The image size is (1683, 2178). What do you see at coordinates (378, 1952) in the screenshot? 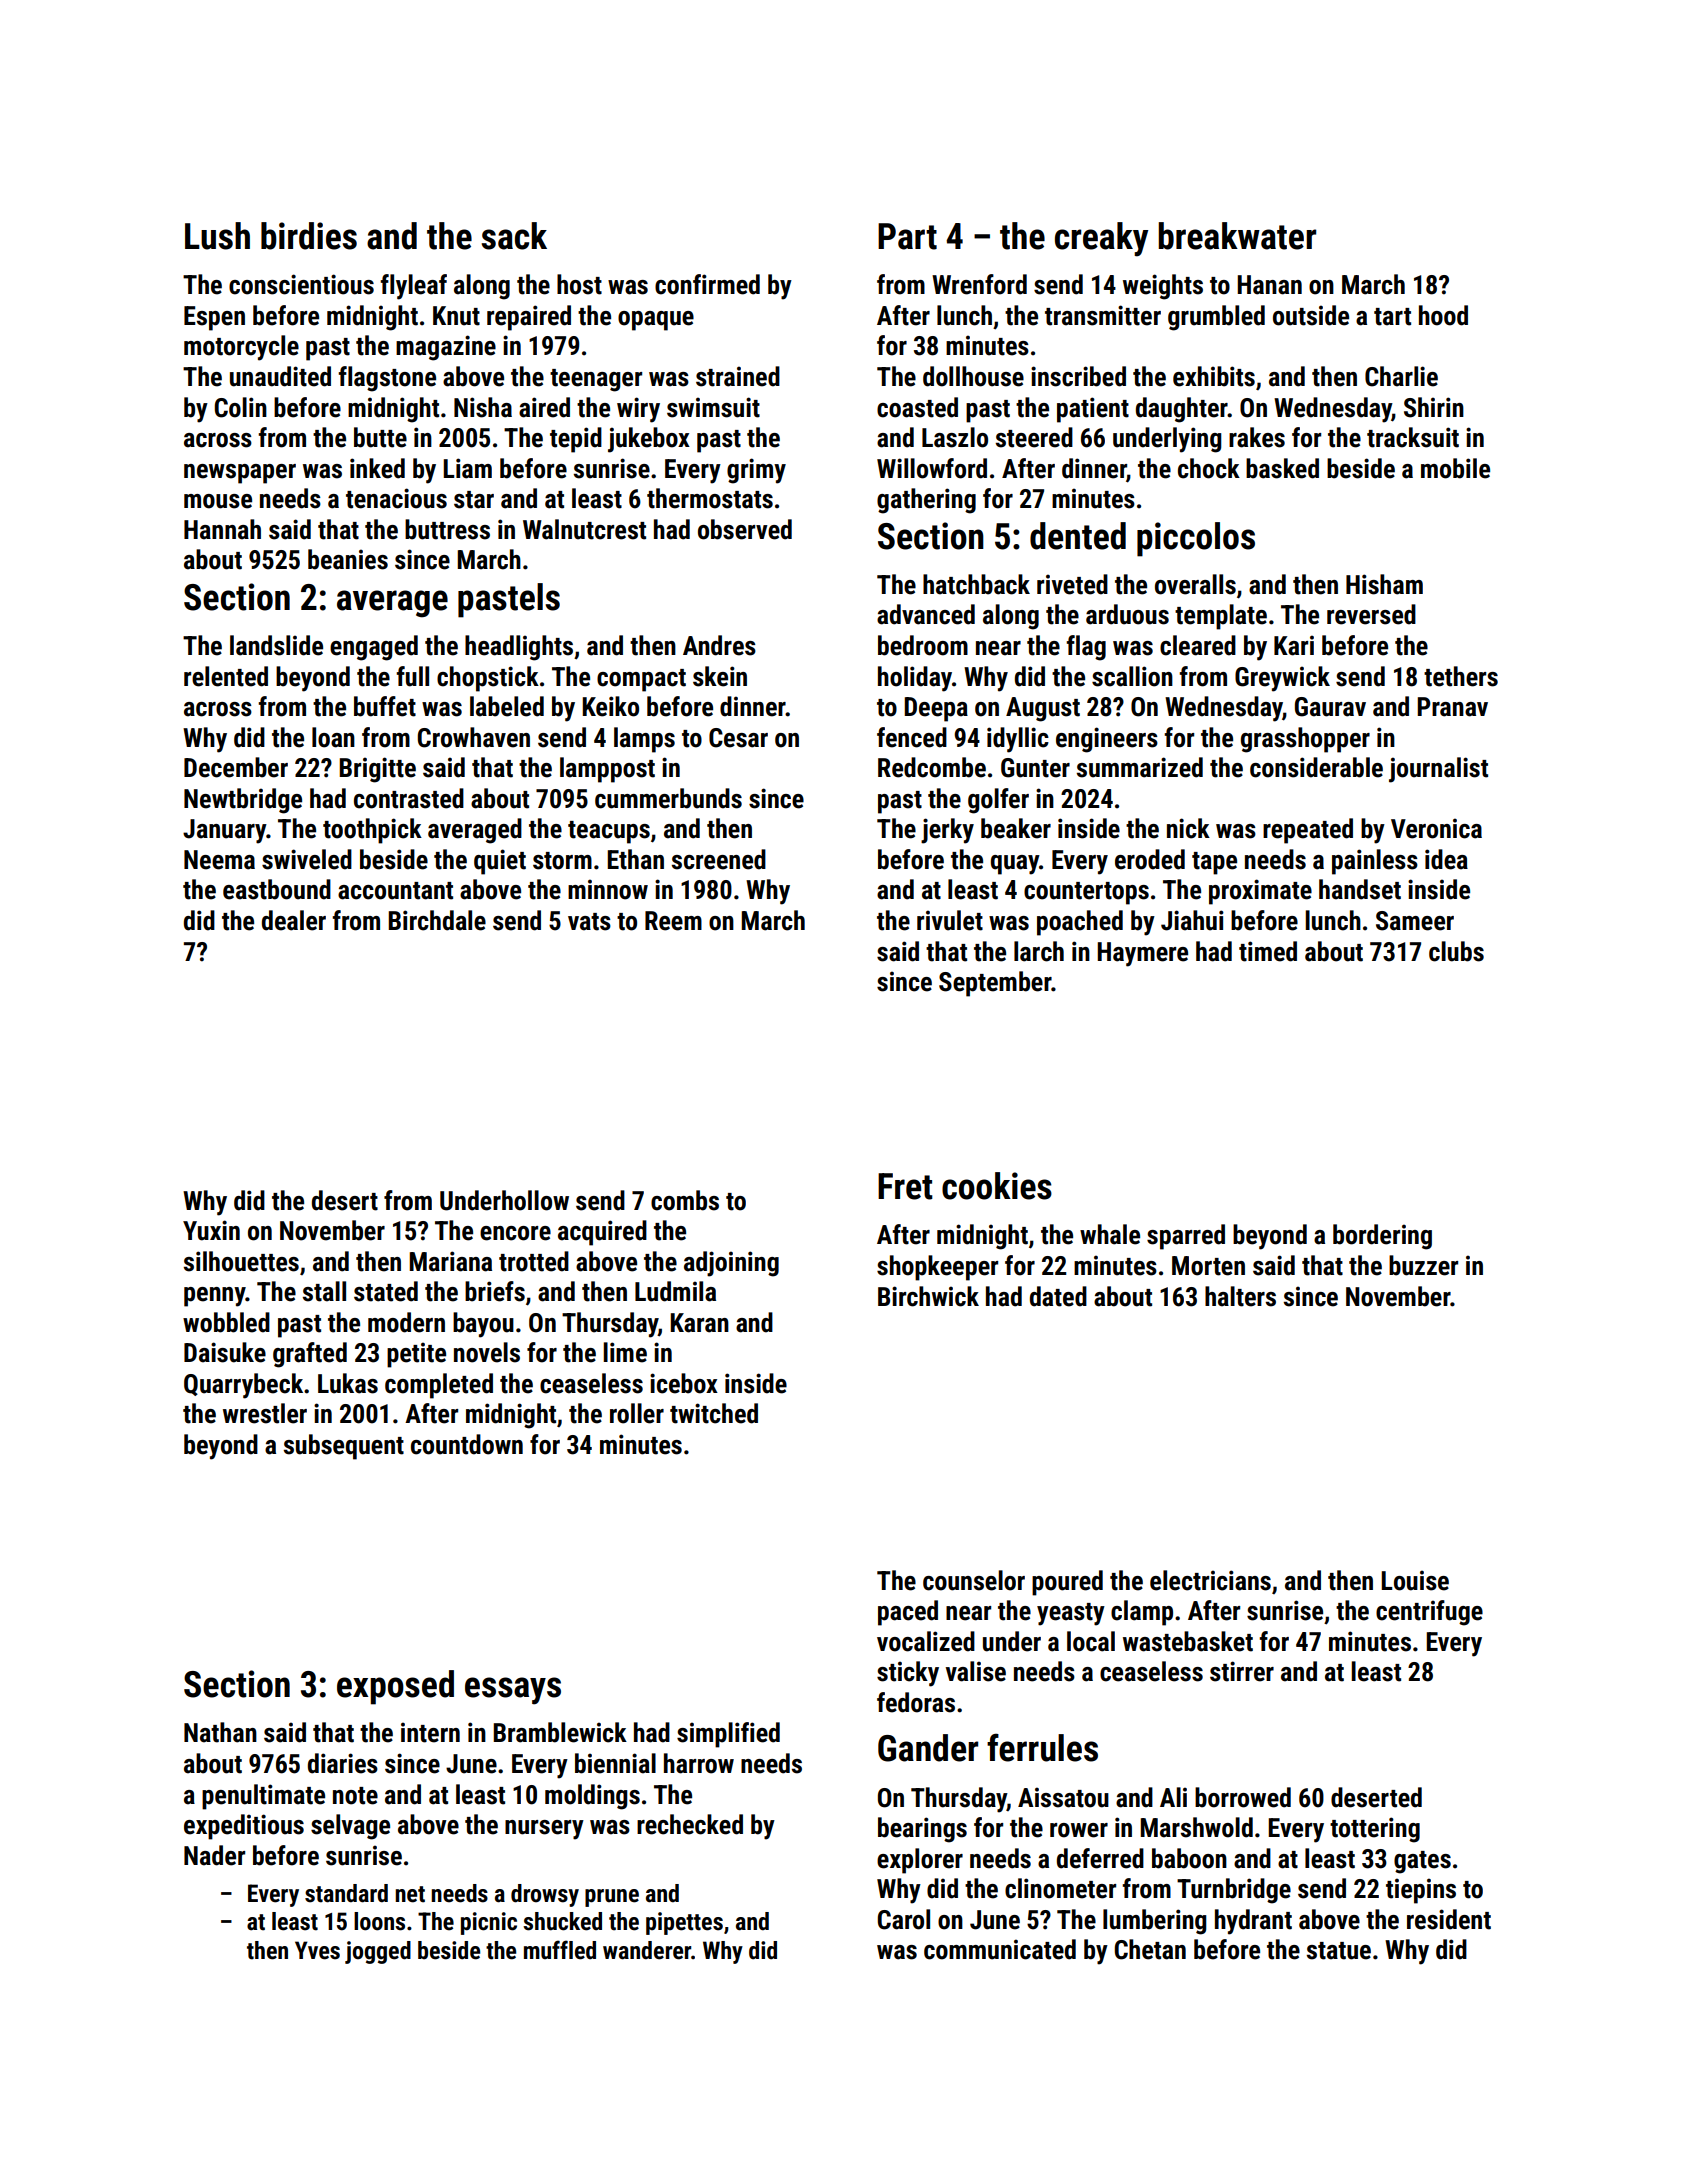
I see `jogged` at bounding box center [378, 1952].
